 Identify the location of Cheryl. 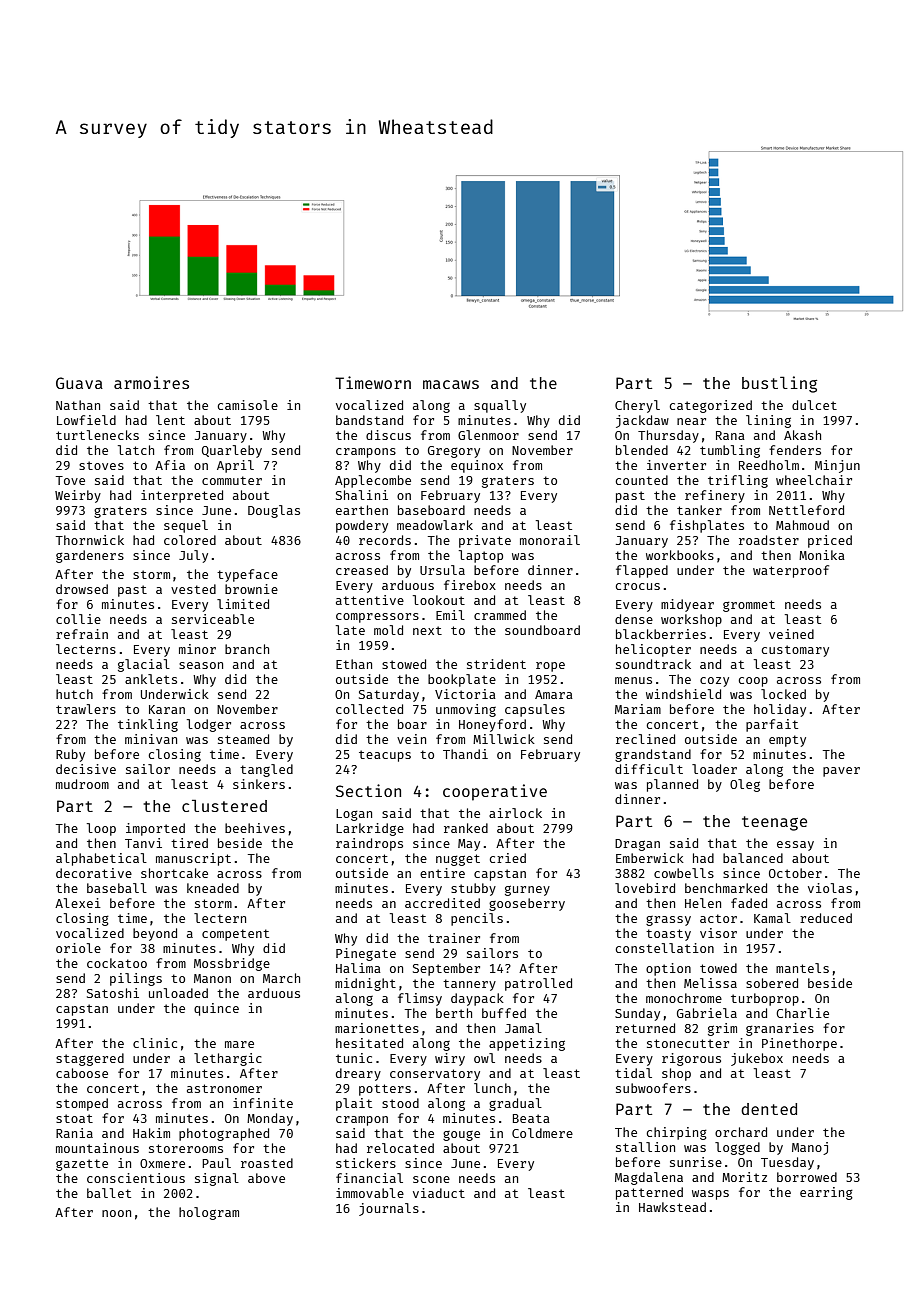
(637, 406).
